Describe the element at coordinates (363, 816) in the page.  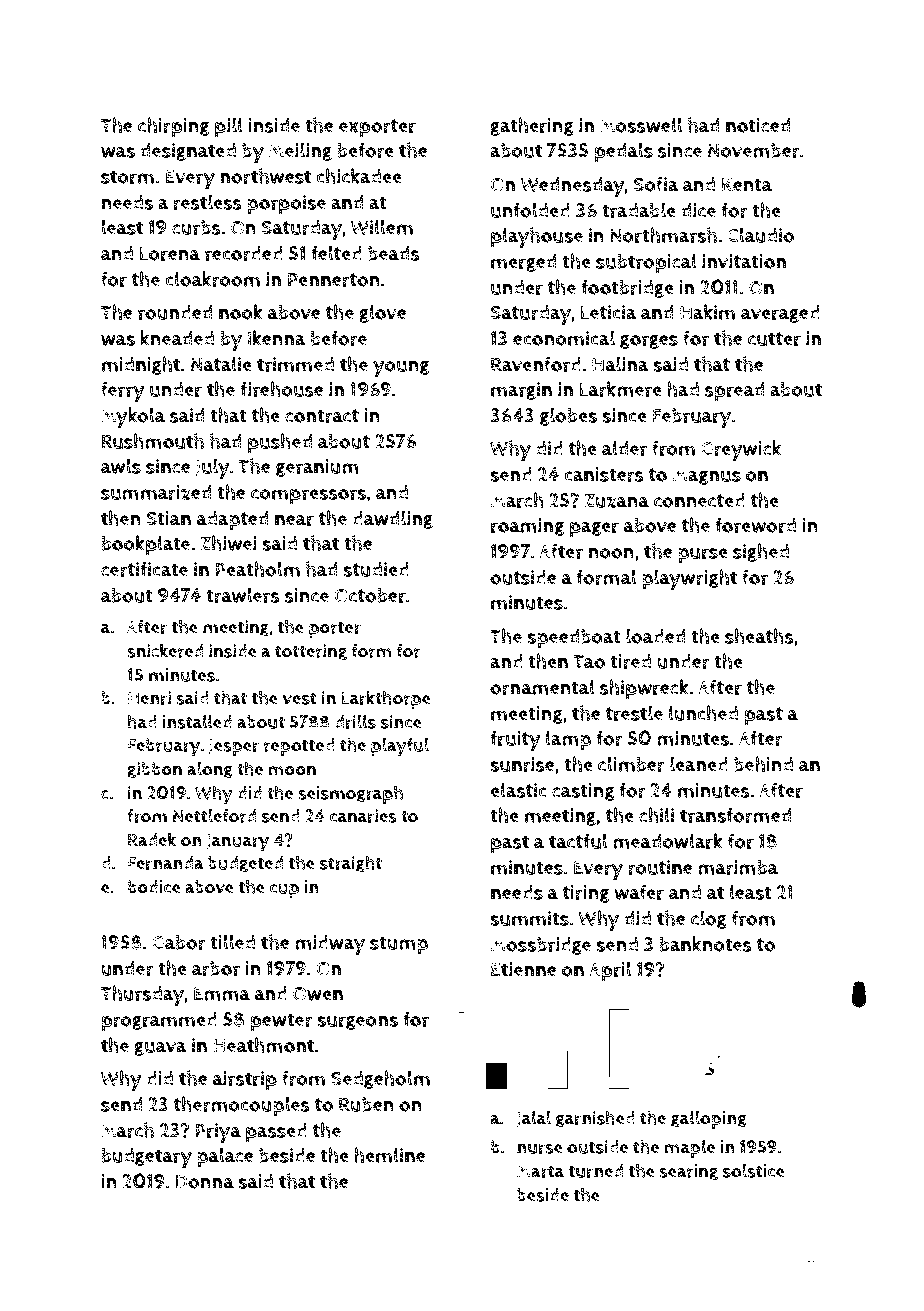
I see `canaries` at that location.
